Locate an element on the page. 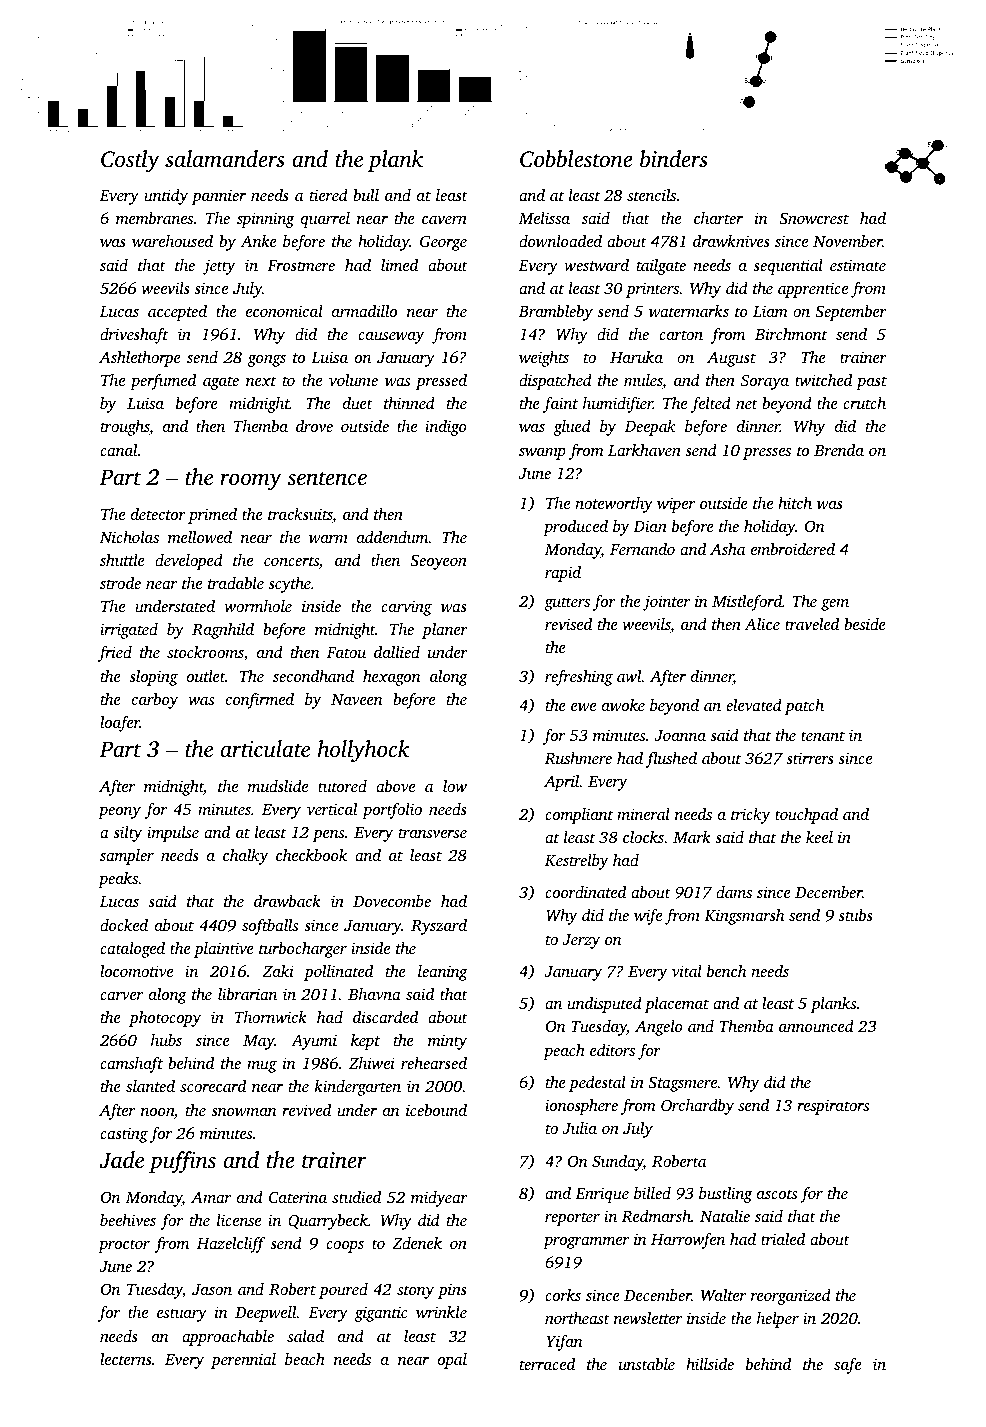  hubs is located at coordinates (166, 1040).
